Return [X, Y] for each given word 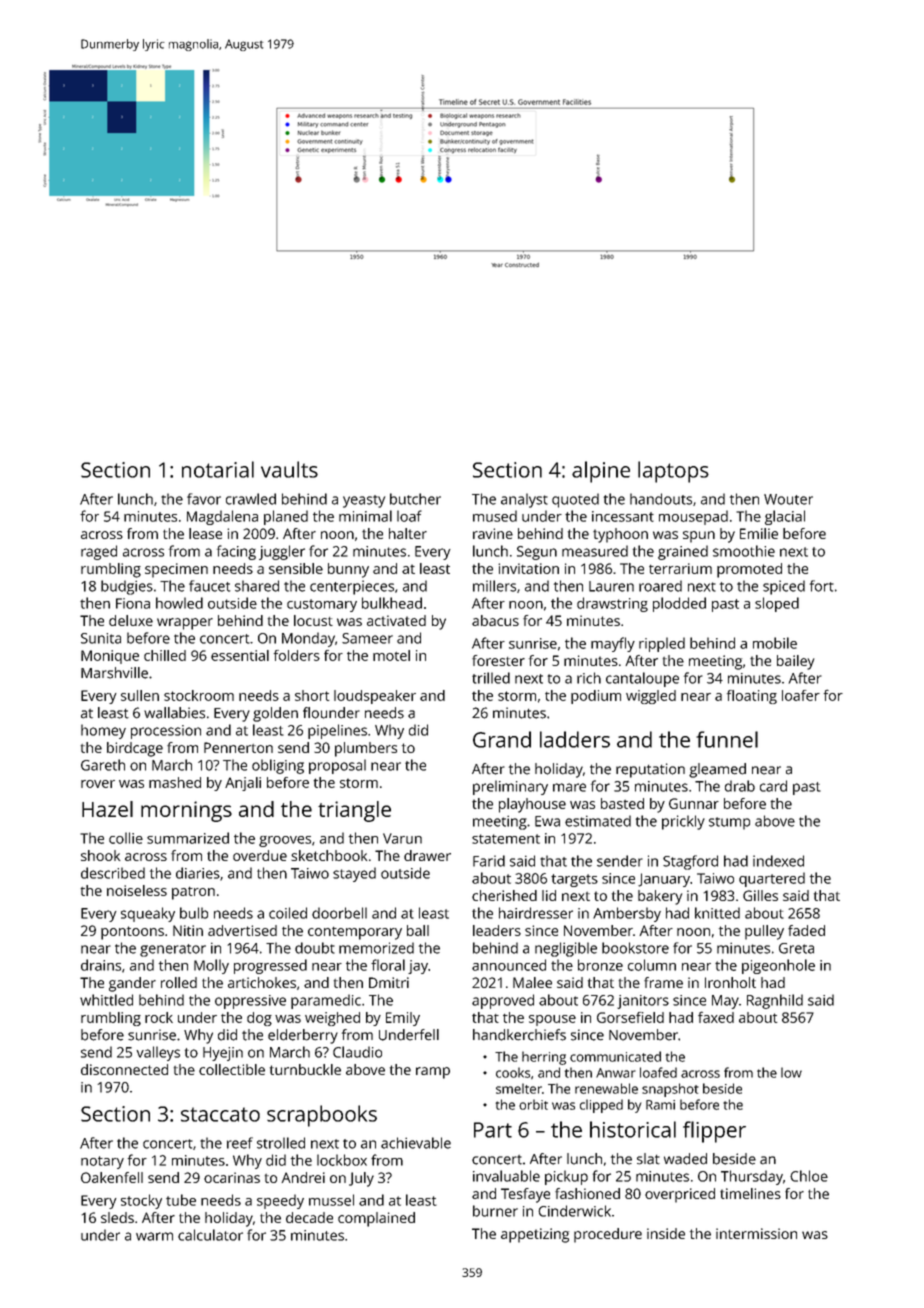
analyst [524, 500]
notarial [218, 469]
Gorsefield [630, 1017]
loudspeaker [375, 697]
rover [98, 784]
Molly [211, 966]
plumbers [366, 749]
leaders [497, 930]
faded [806, 930]
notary [102, 1162]
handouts [661, 499]
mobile [775, 643]
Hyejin [223, 1054]
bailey [795, 662]
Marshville [114, 673]
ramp [433, 1073]
